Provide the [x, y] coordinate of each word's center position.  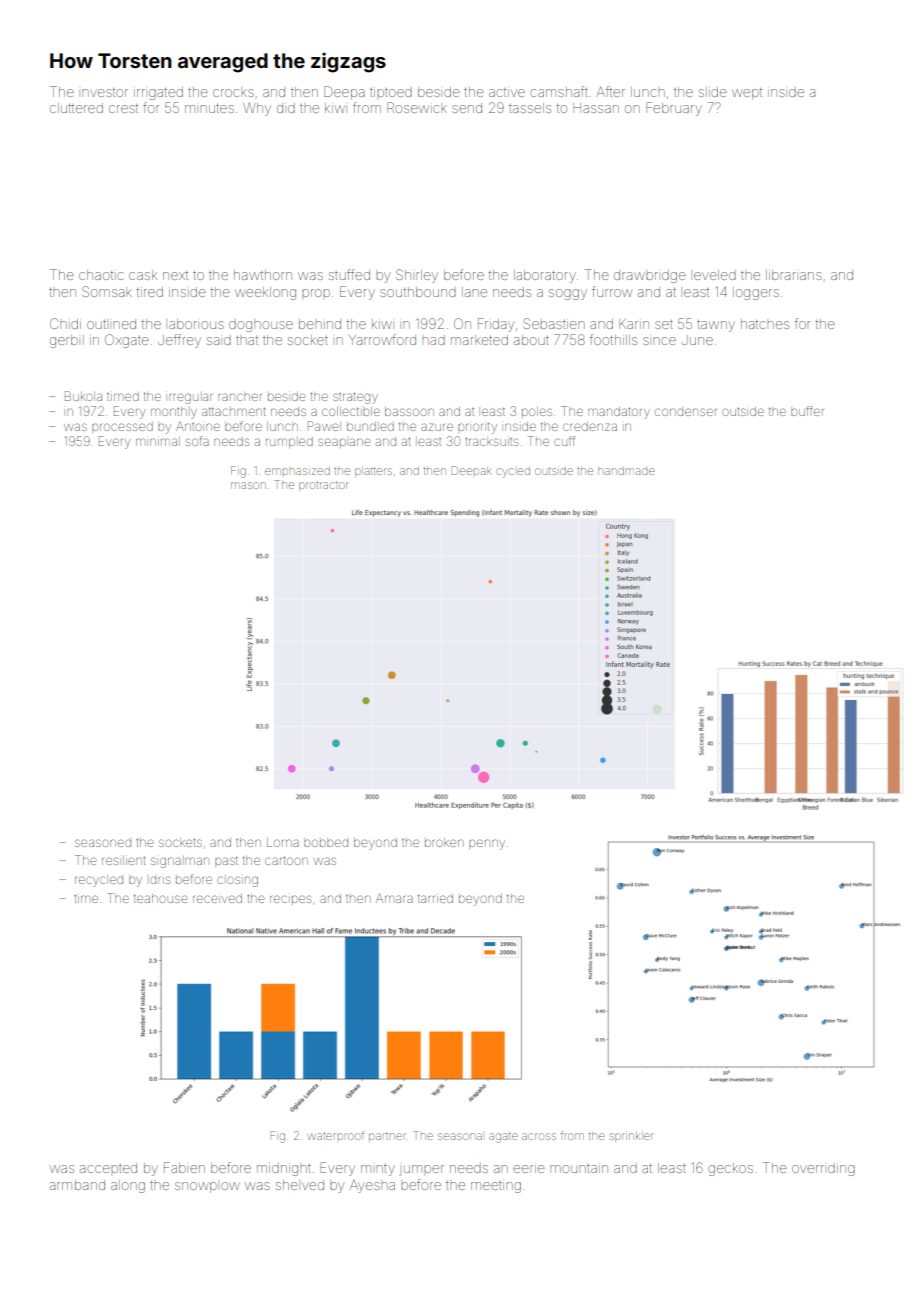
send [467, 108]
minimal [158, 441]
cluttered [76, 108]
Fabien [184, 1167]
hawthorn [263, 275]
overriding [823, 1170]
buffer [807, 411]
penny [487, 844]
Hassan [596, 108]
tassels [530, 108]
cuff [564, 441]
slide [713, 92]
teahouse [160, 898]
